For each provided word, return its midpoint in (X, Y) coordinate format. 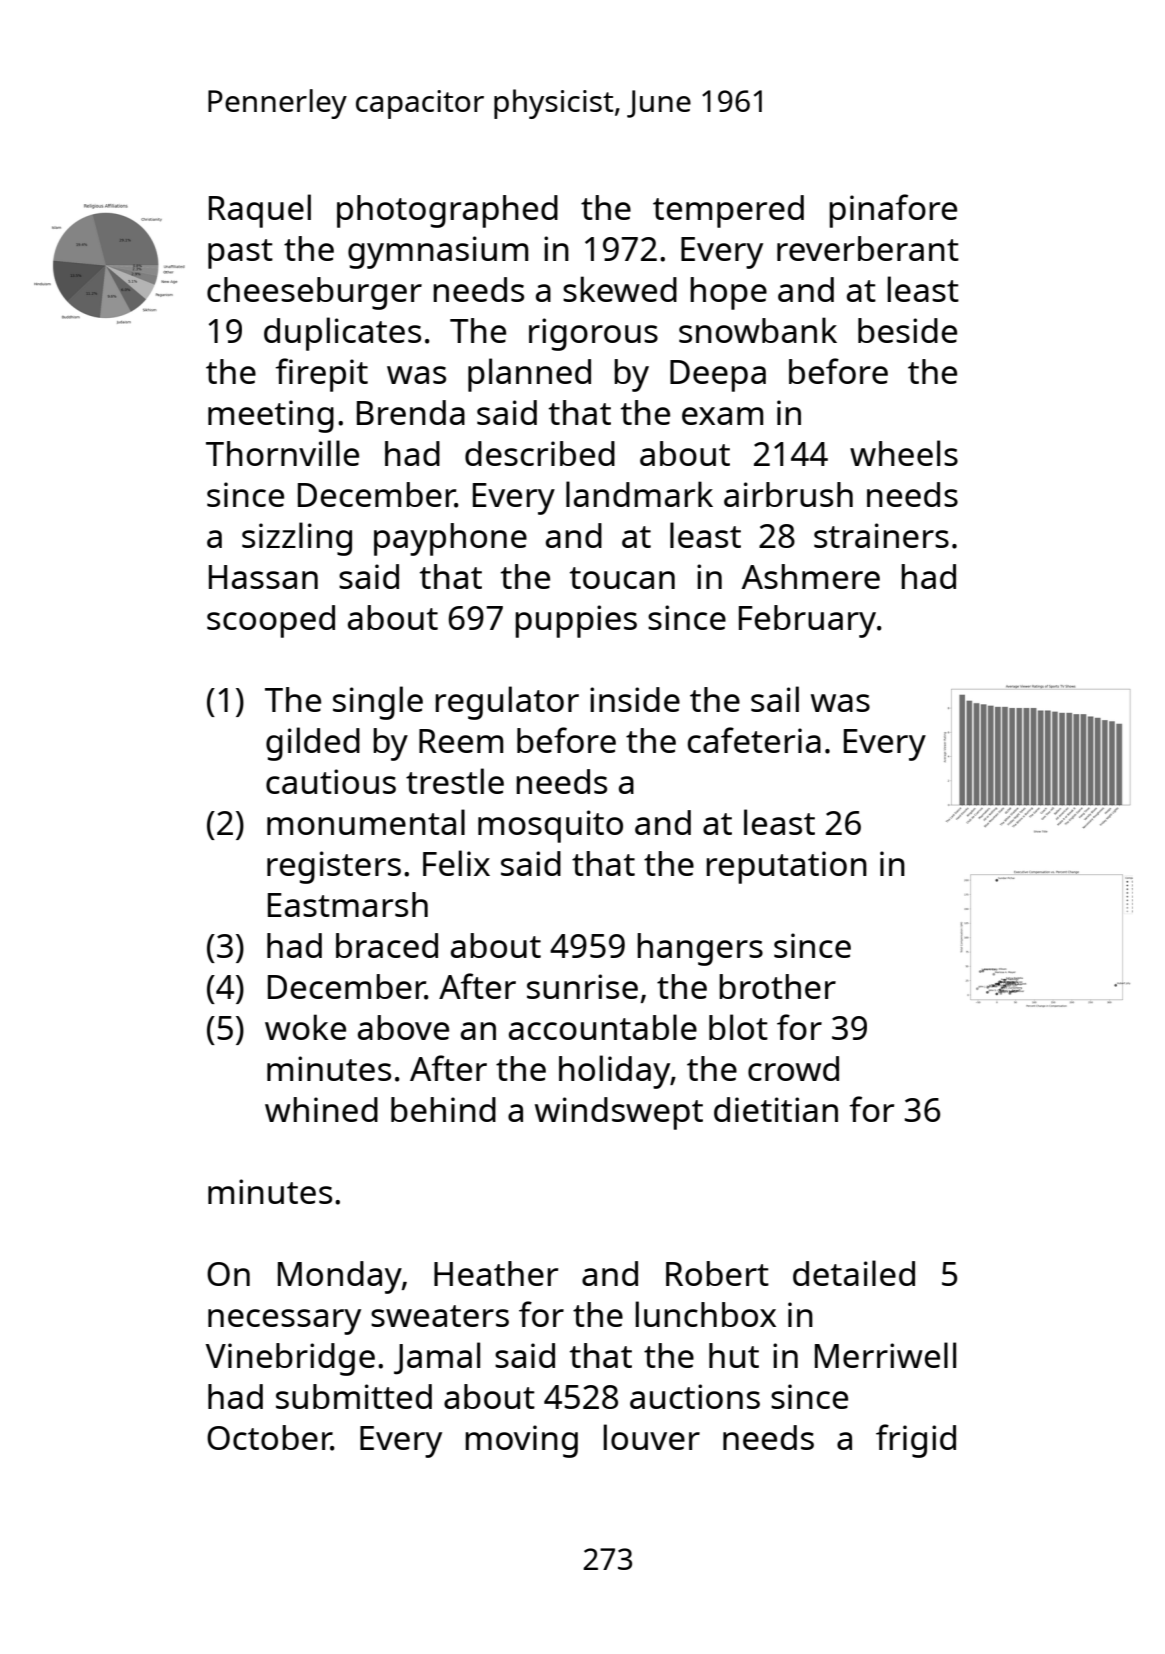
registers (334, 867)
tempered (728, 211)
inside (635, 699)
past (240, 254)
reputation (786, 867)
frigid (916, 1441)
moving (521, 1441)
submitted (354, 1396)
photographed (447, 211)
